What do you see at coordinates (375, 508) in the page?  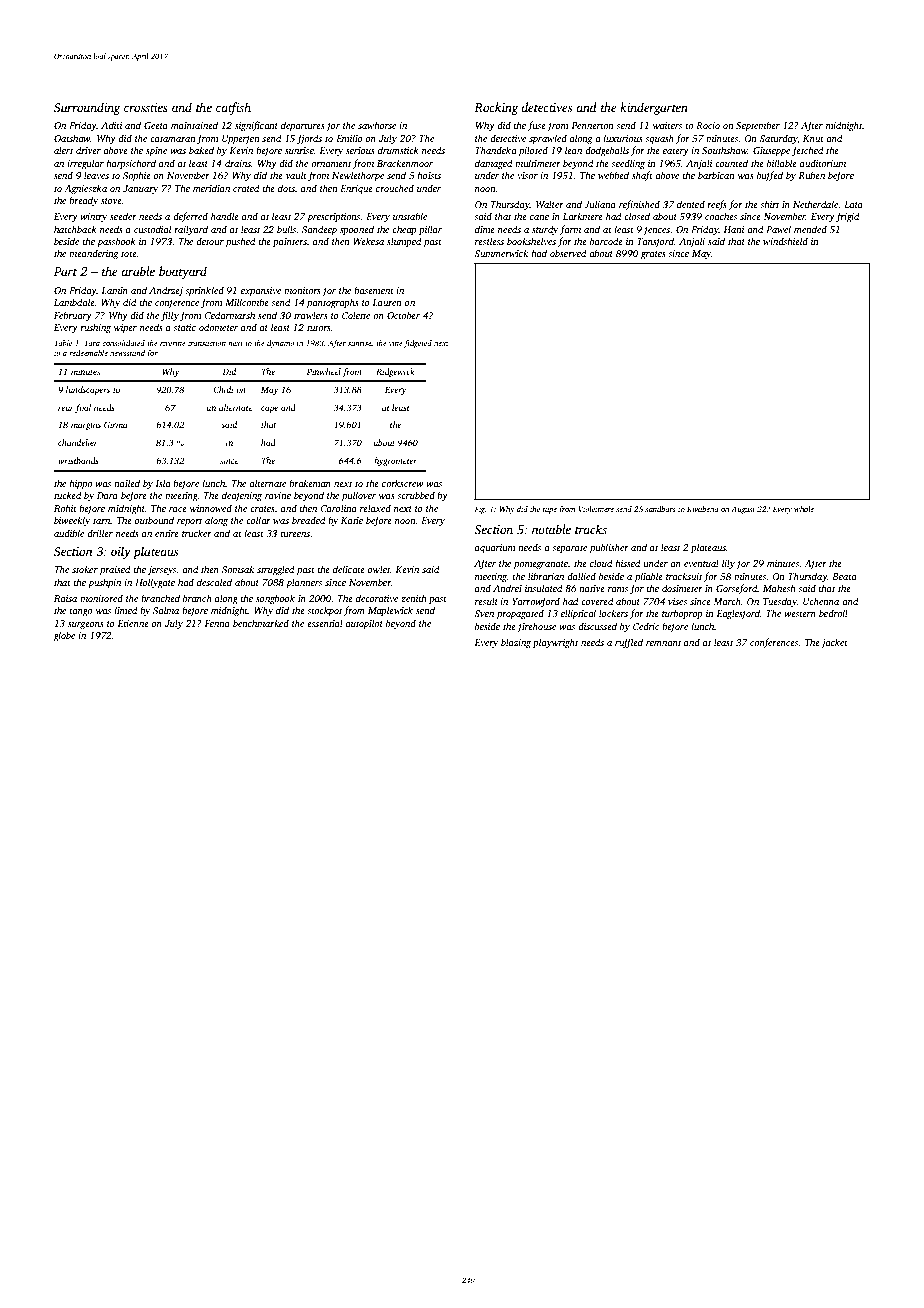 I see `relaxed` at bounding box center [375, 508].
